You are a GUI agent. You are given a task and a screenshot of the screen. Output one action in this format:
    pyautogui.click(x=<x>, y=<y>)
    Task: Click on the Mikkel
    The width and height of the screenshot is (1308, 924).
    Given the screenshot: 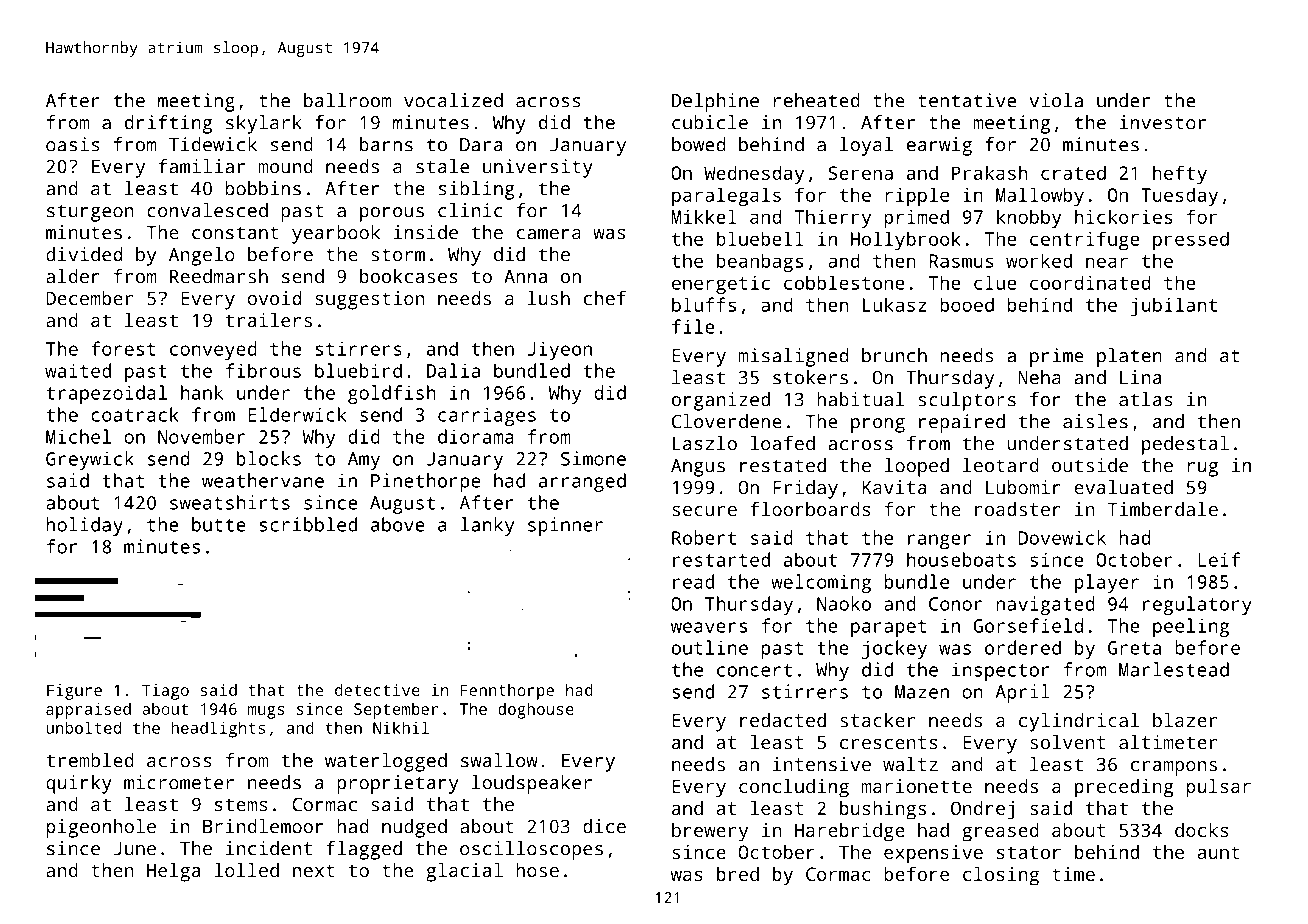 What is the action you would take?
    pyautogui.click(x=704, y=216)
